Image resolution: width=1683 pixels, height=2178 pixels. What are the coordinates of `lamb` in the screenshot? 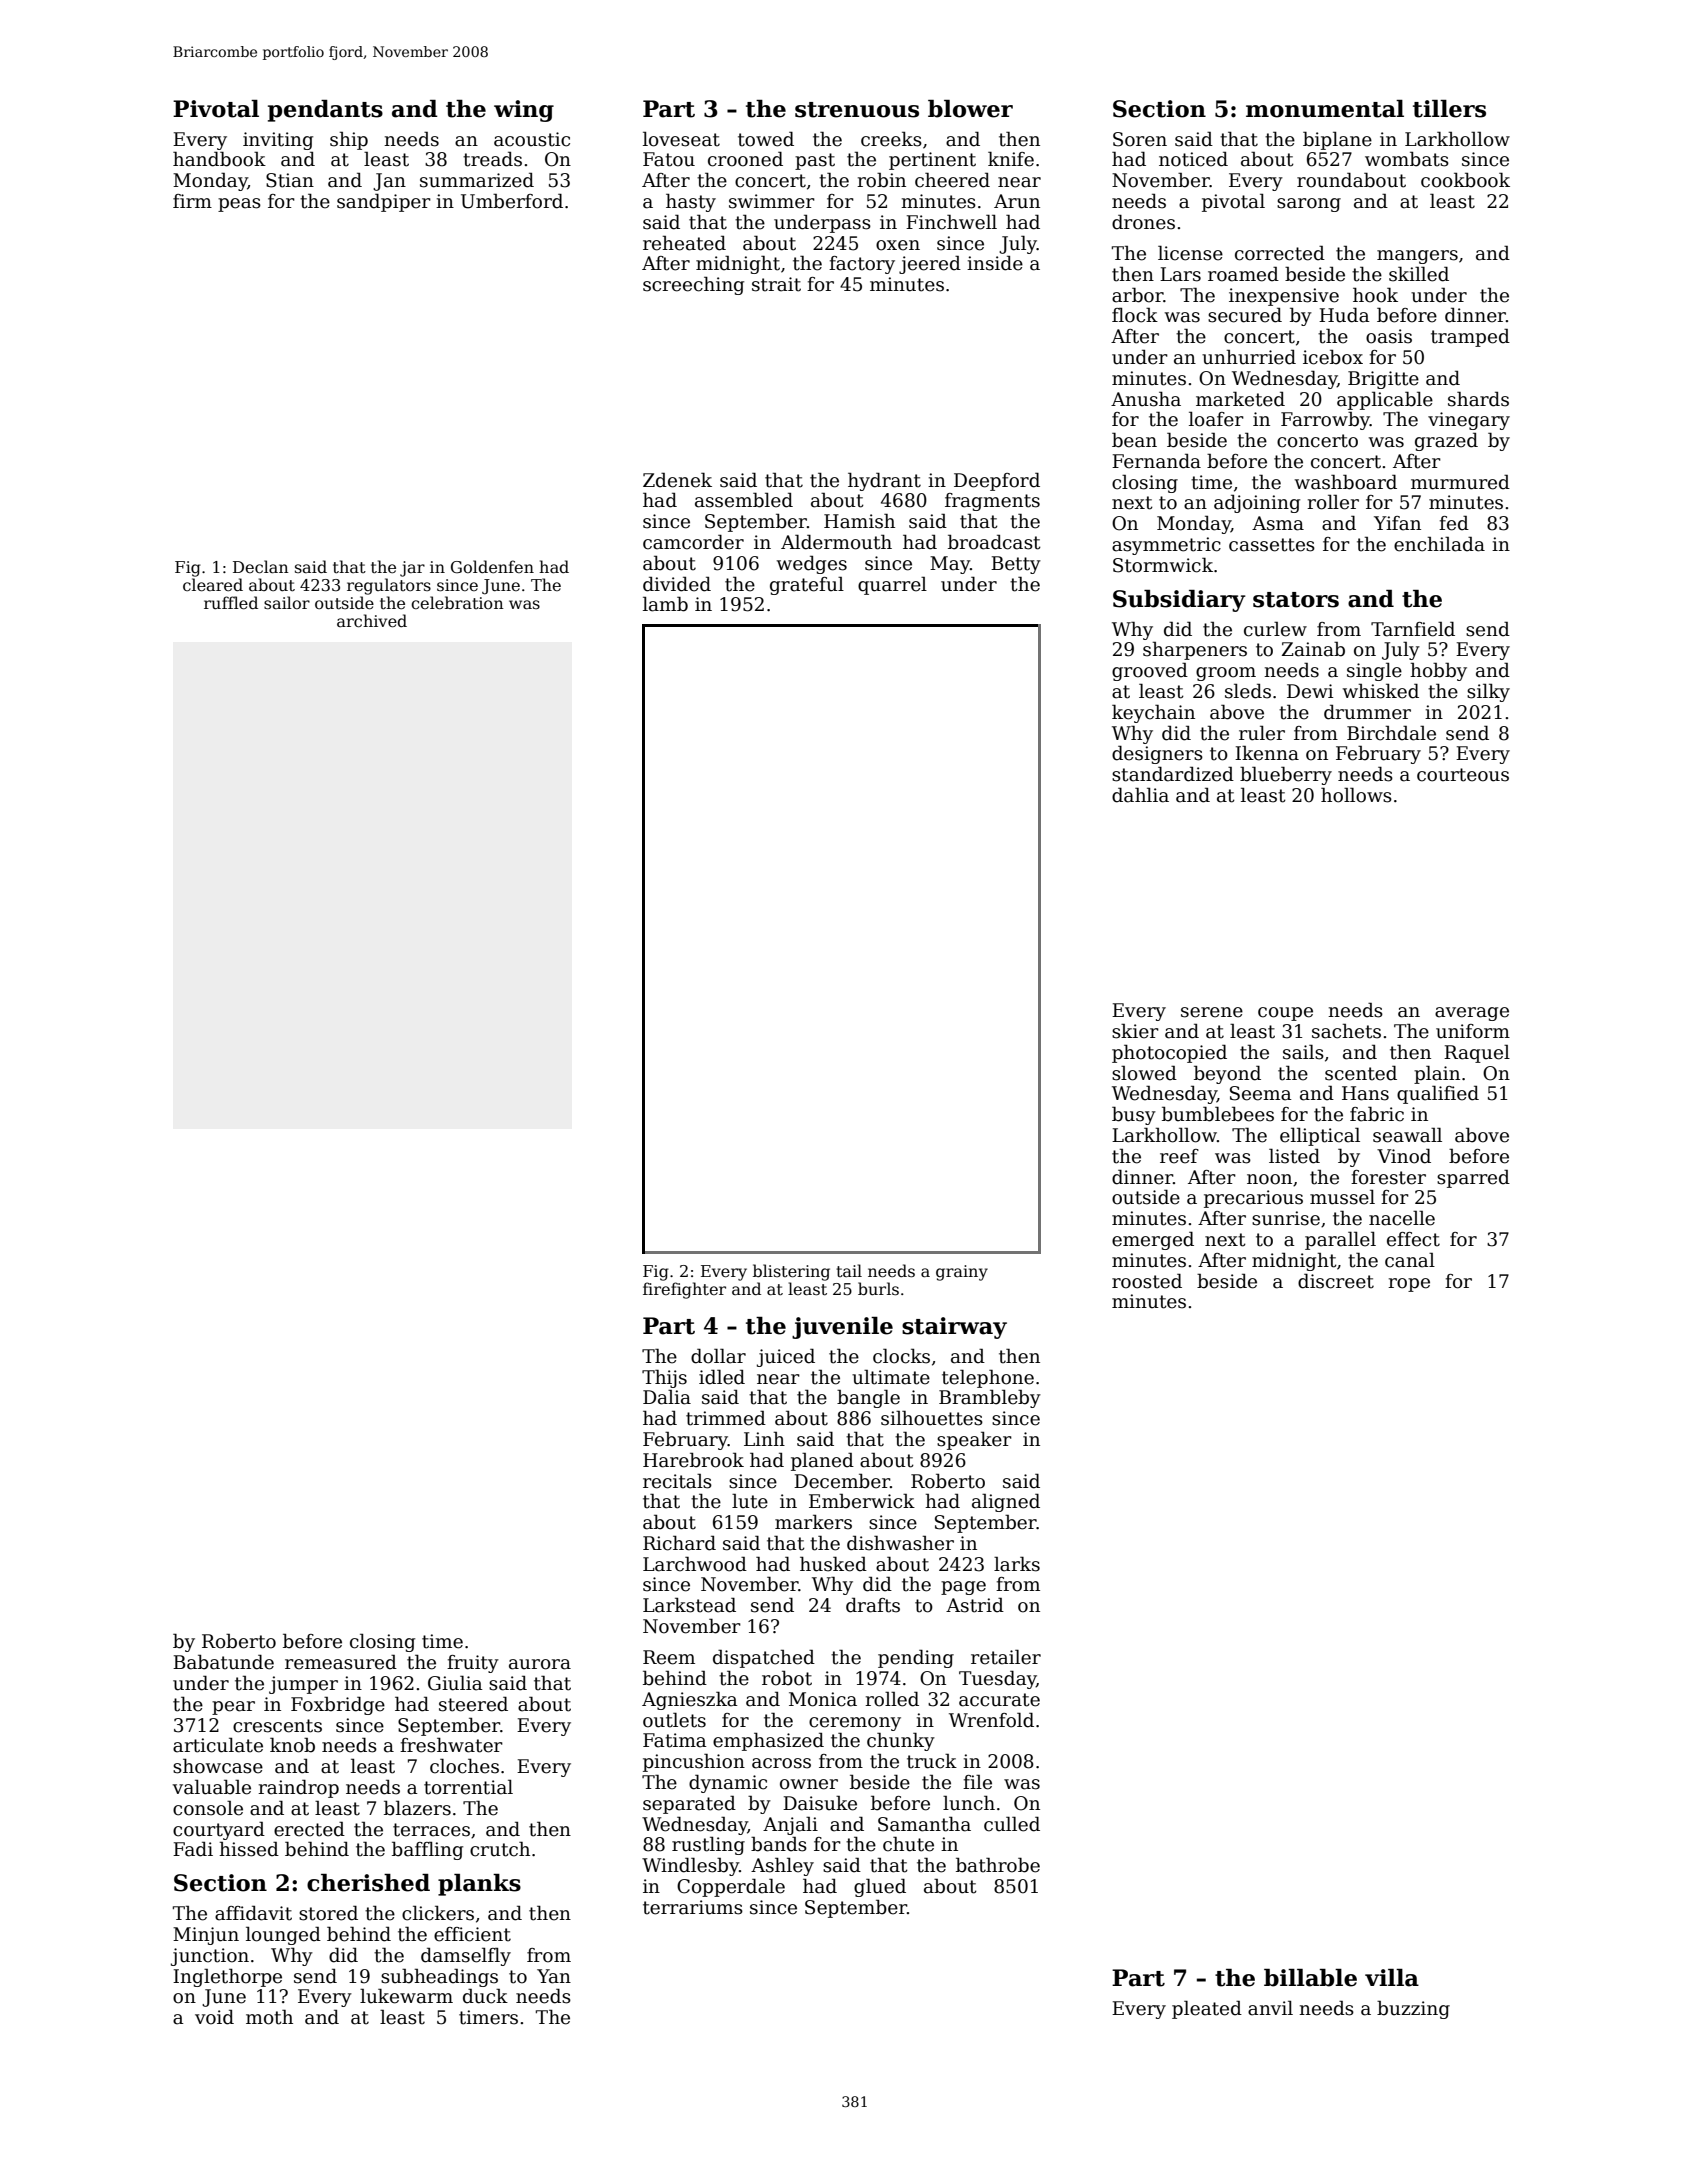 It's located at (665, 604).
